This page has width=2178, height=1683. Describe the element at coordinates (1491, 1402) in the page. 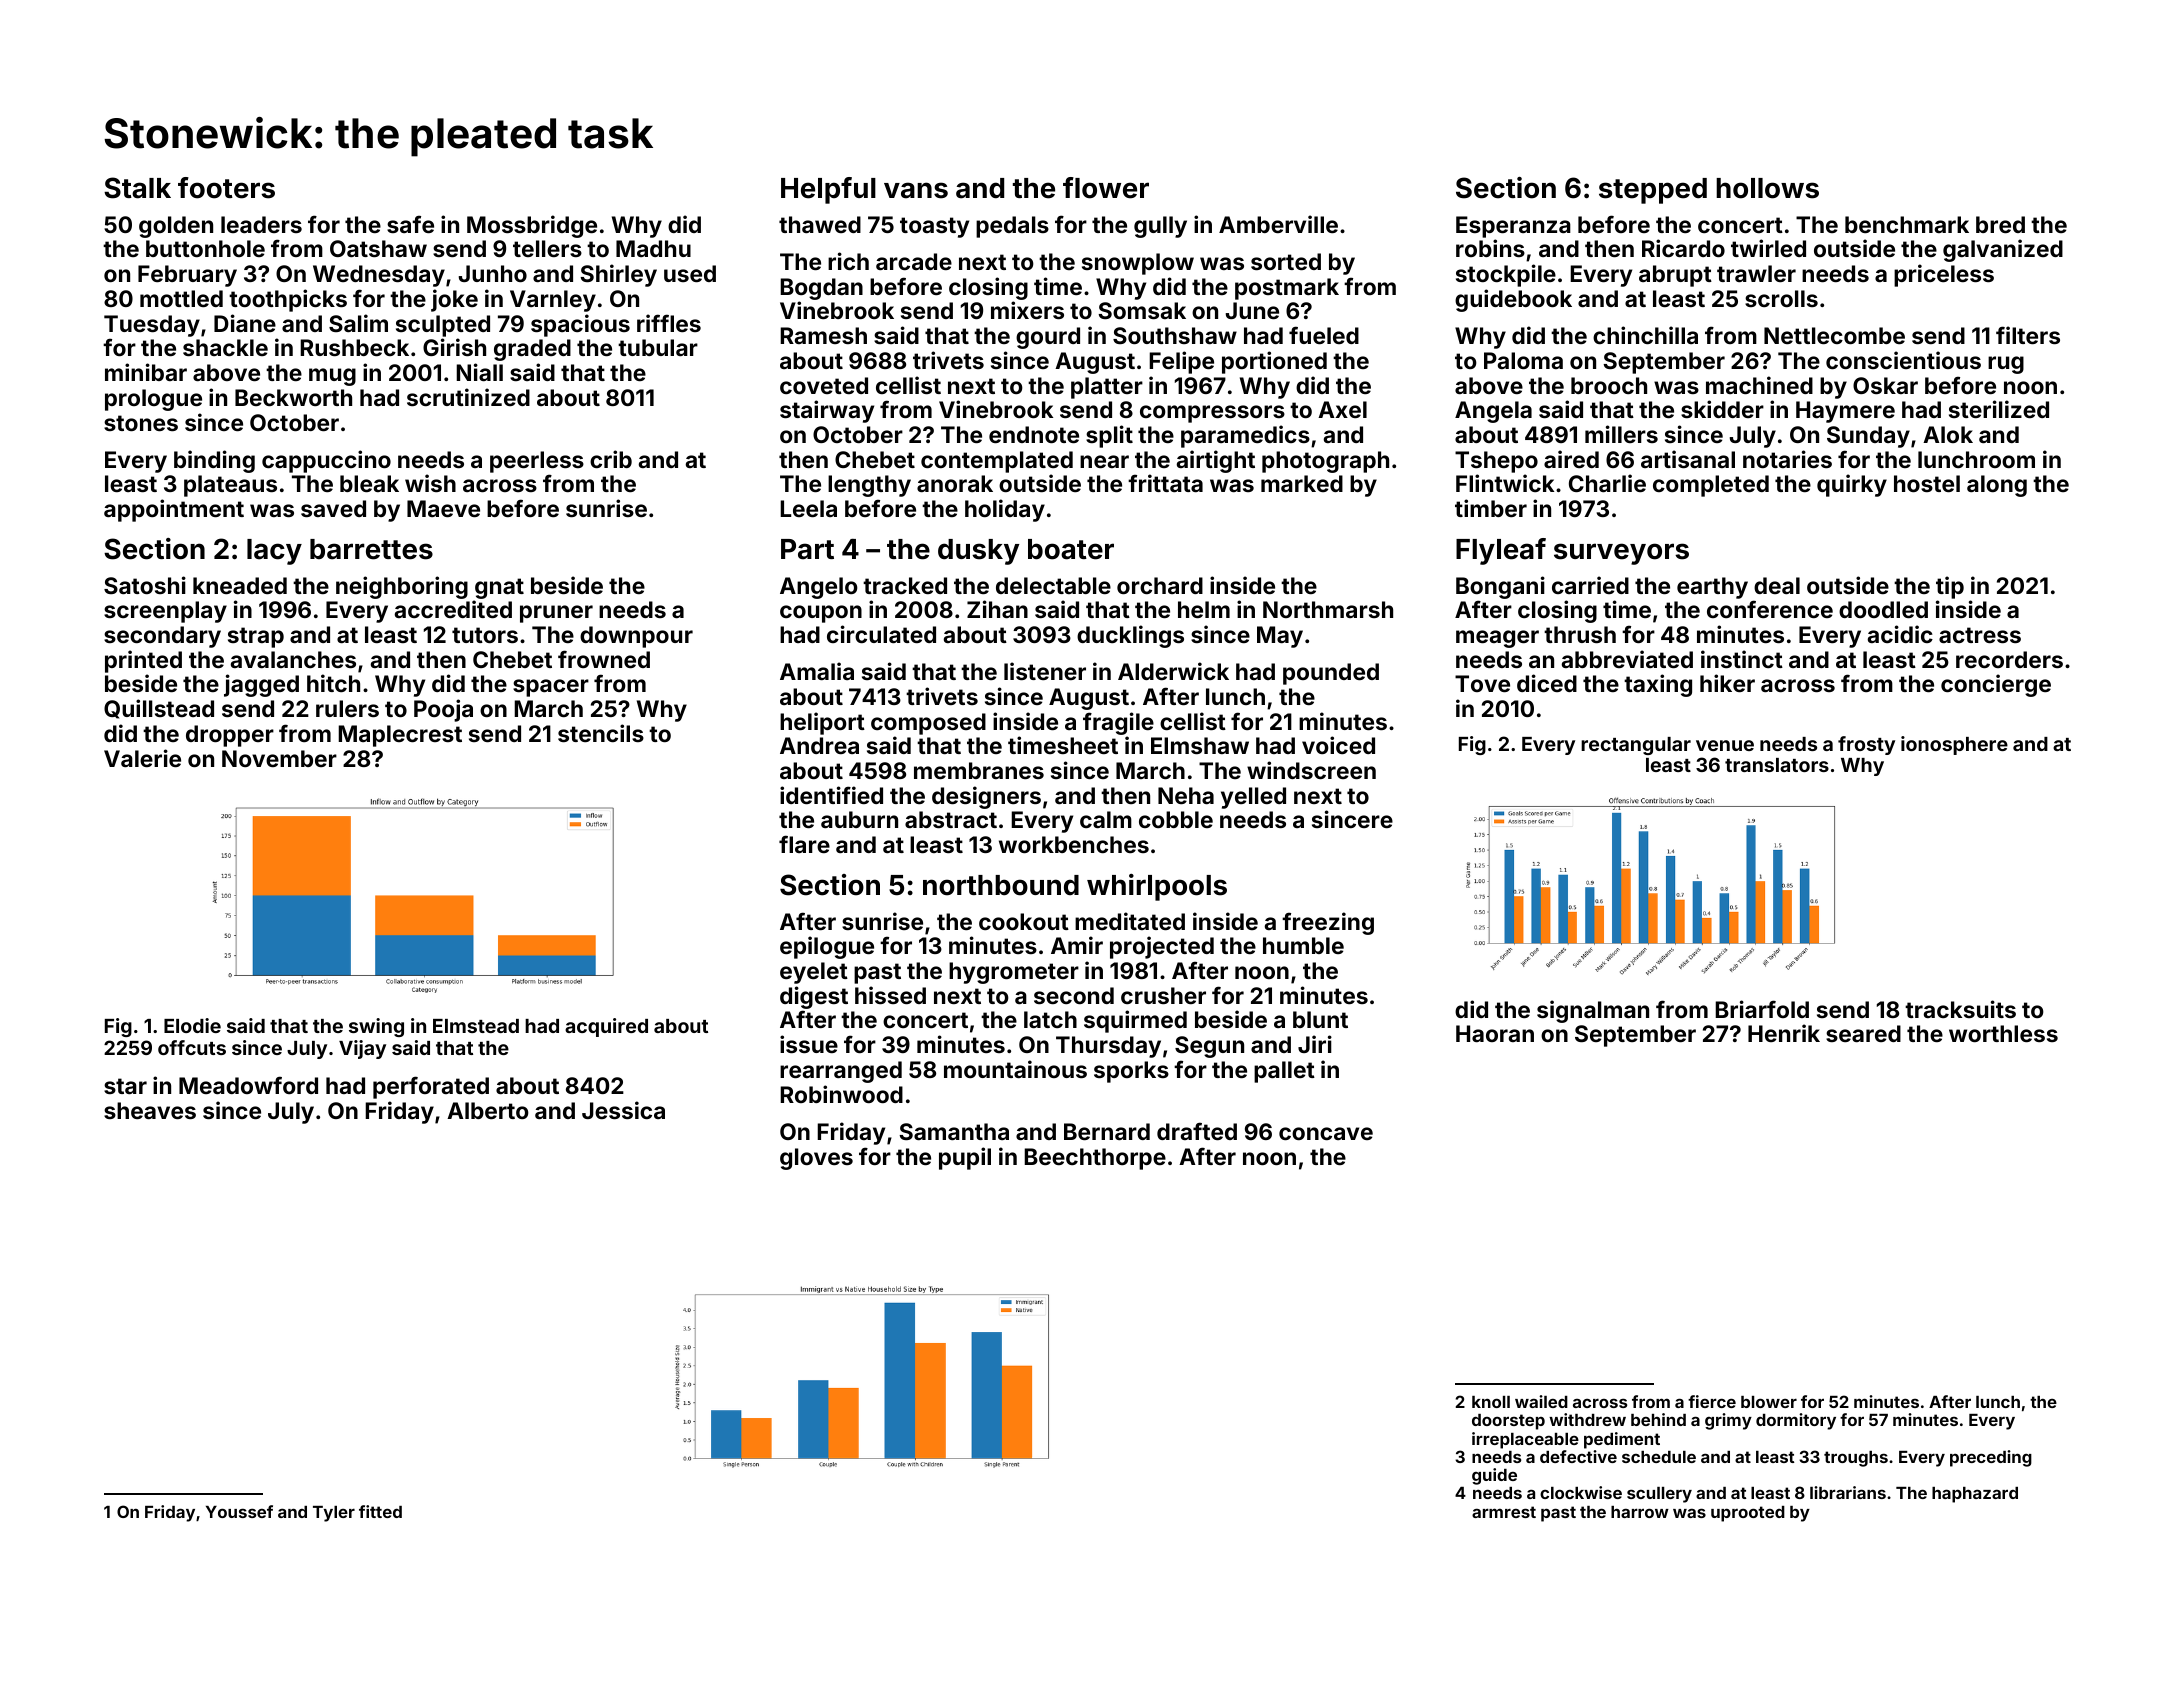

I see `knoll` at that location.
